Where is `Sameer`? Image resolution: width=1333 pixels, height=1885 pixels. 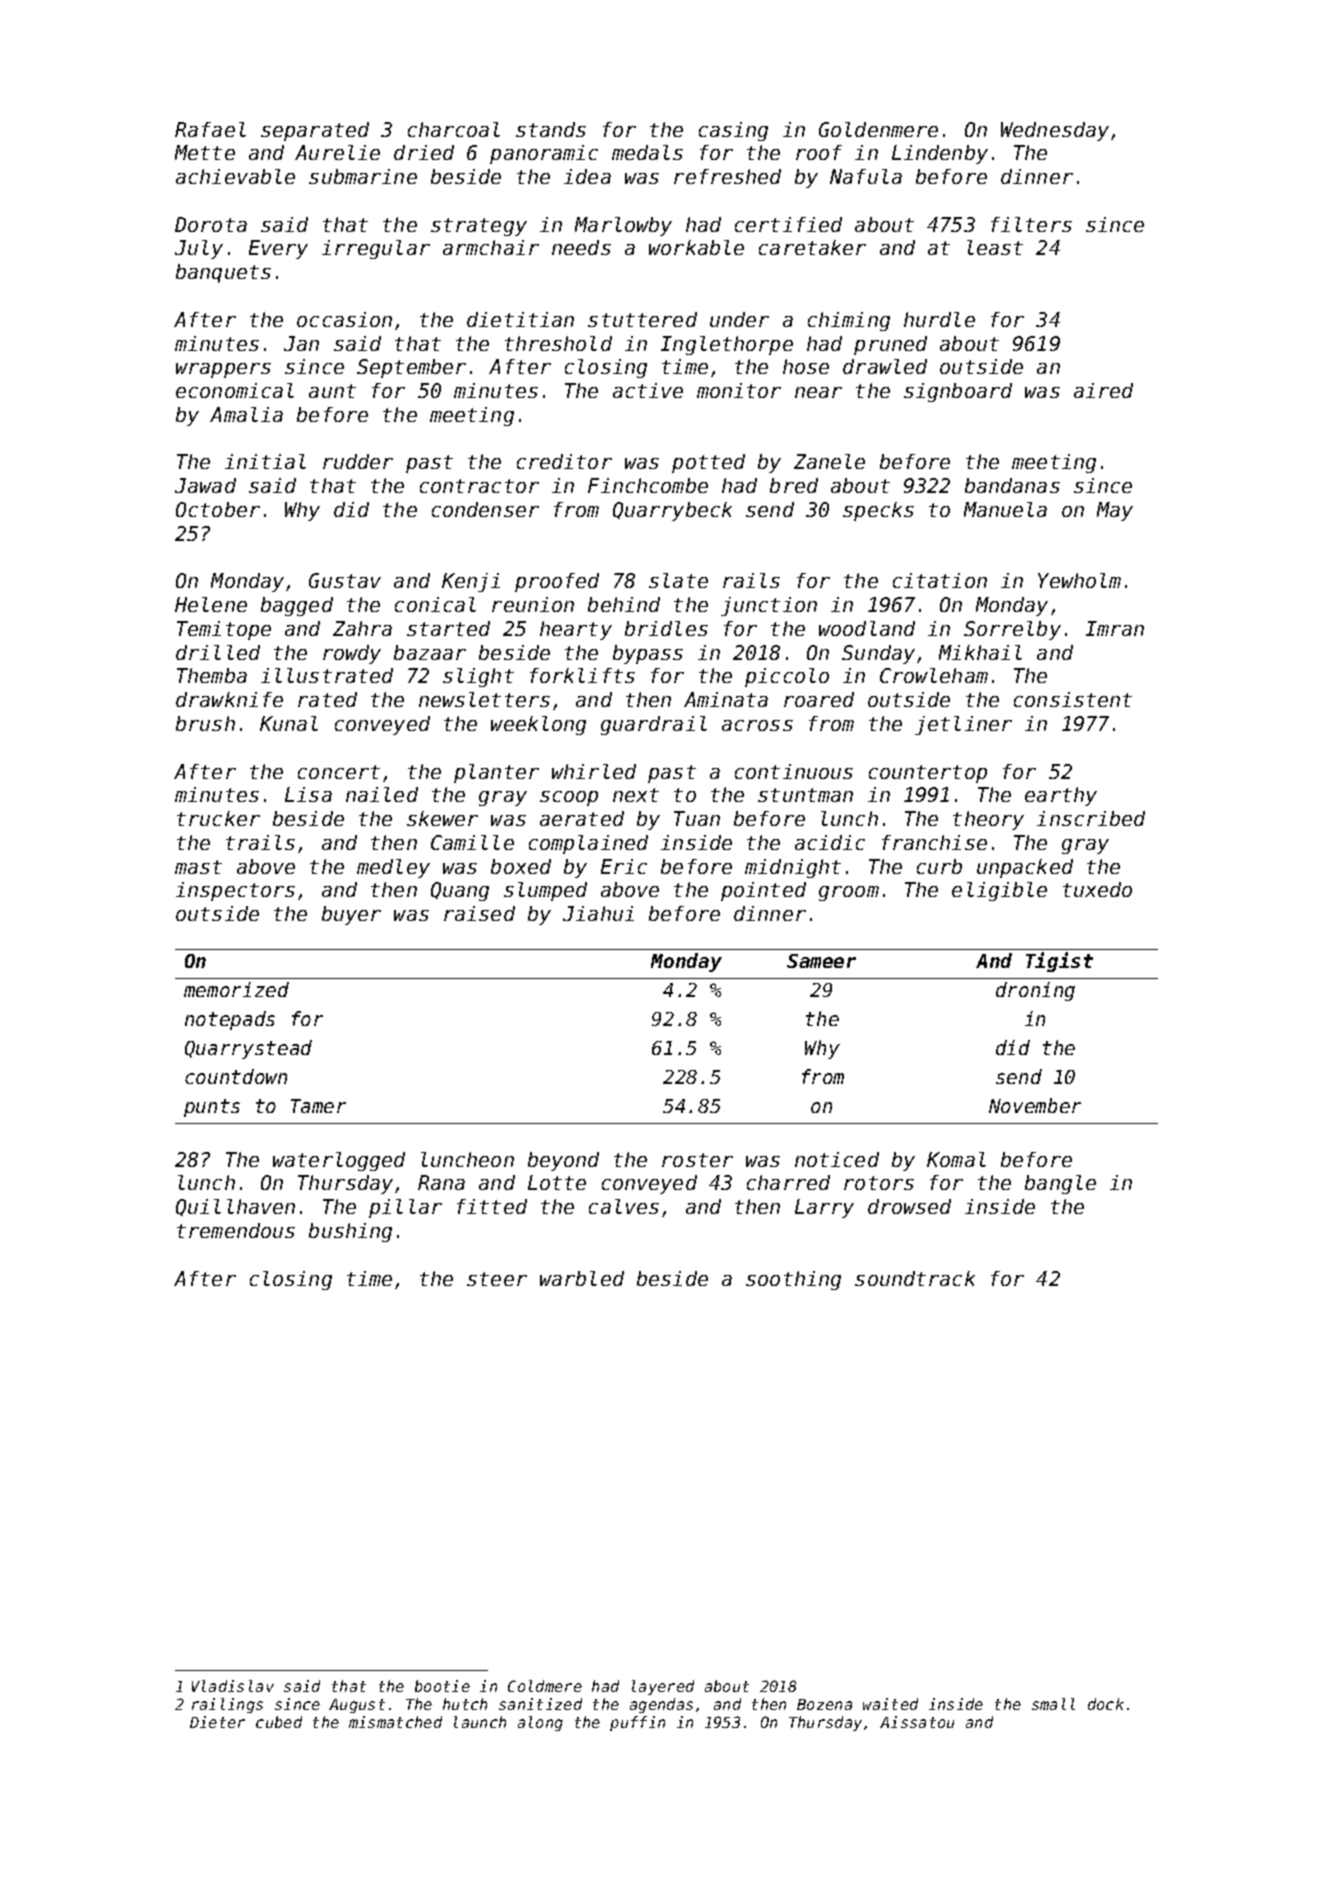 Sameer is located at coordinates (821, 961).
